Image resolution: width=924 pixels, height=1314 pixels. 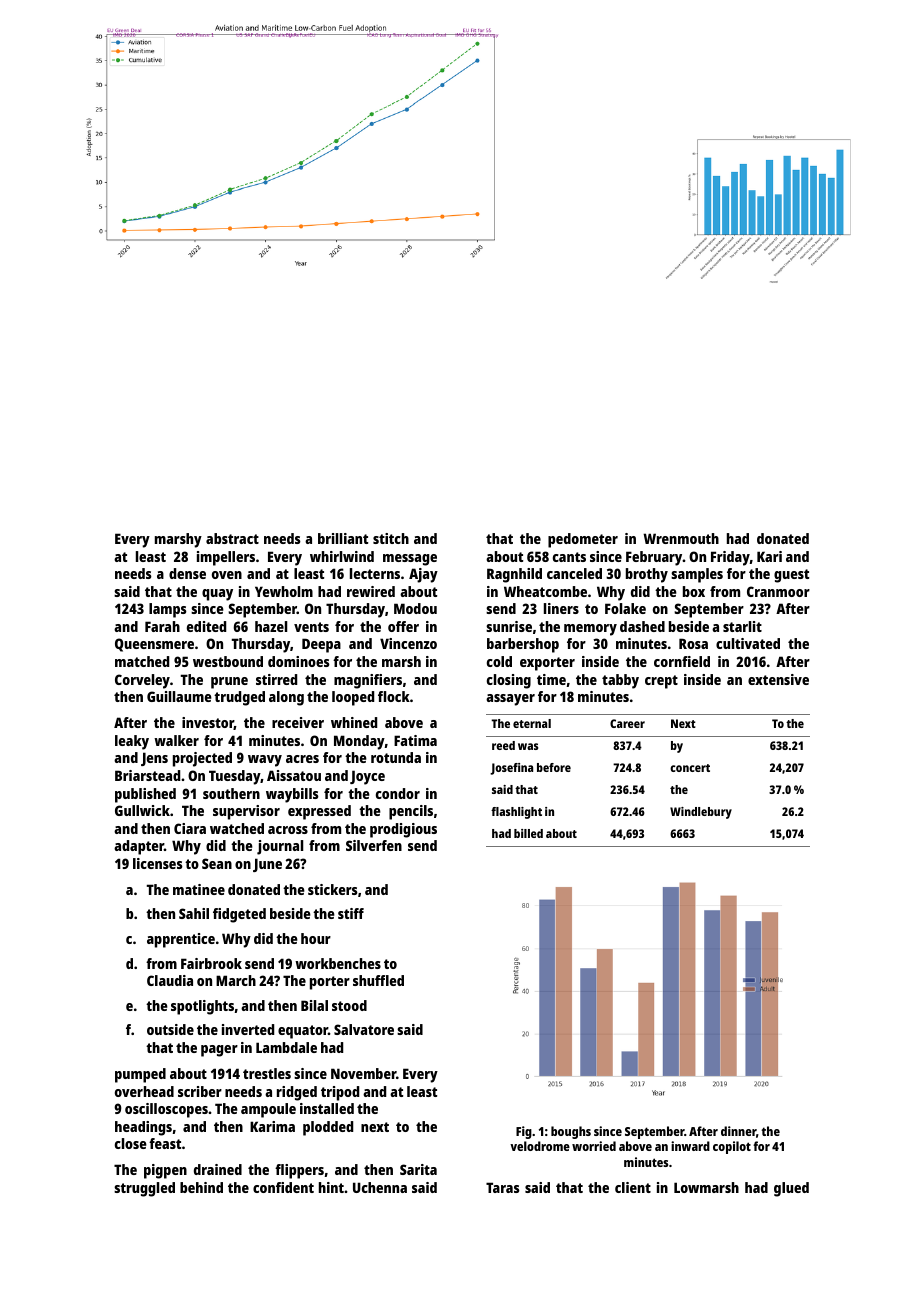 I want to click on Gullwick, so click(x=142, y=810).
